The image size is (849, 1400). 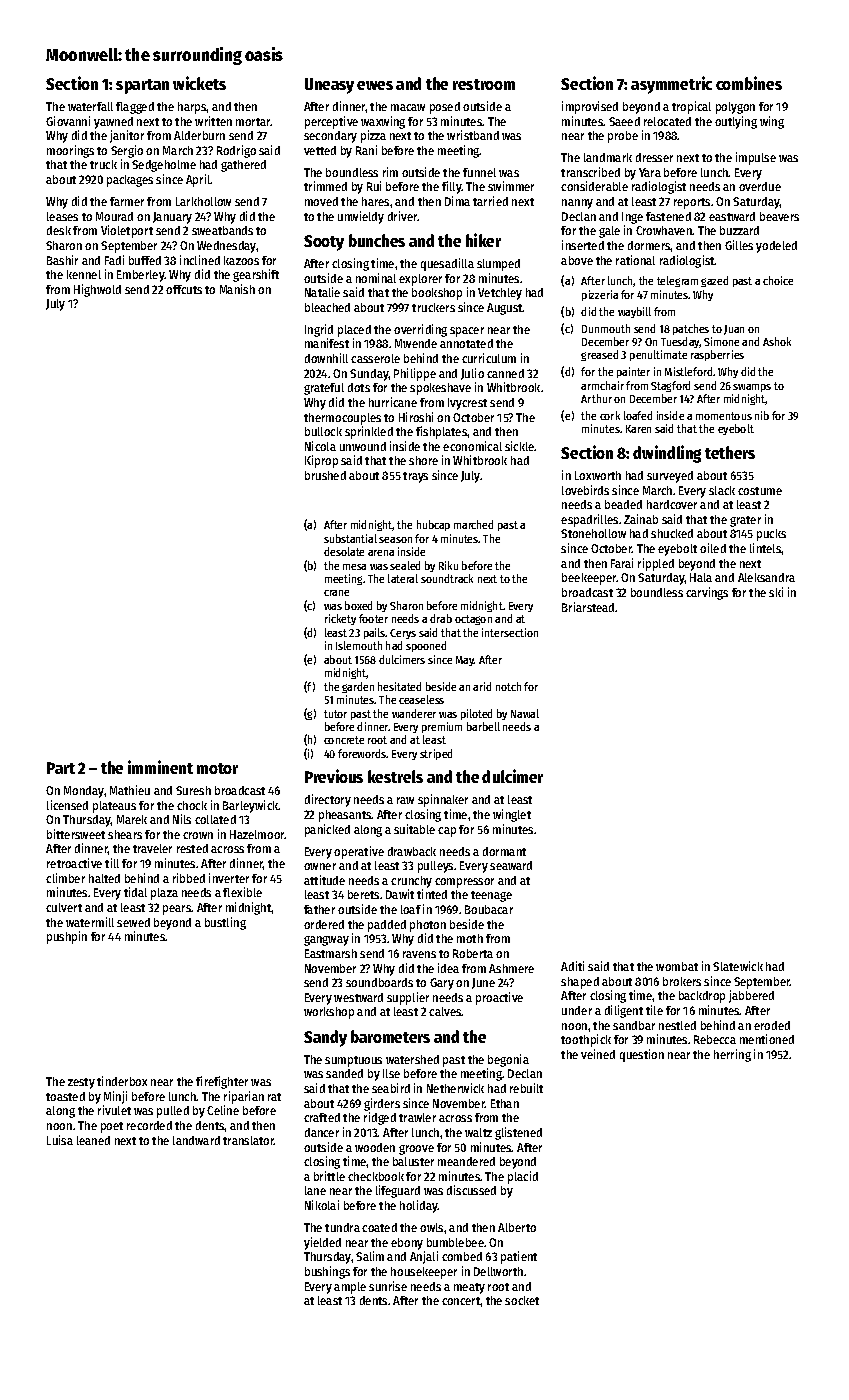 I want to click on slack, so click(x=722, y=490).
